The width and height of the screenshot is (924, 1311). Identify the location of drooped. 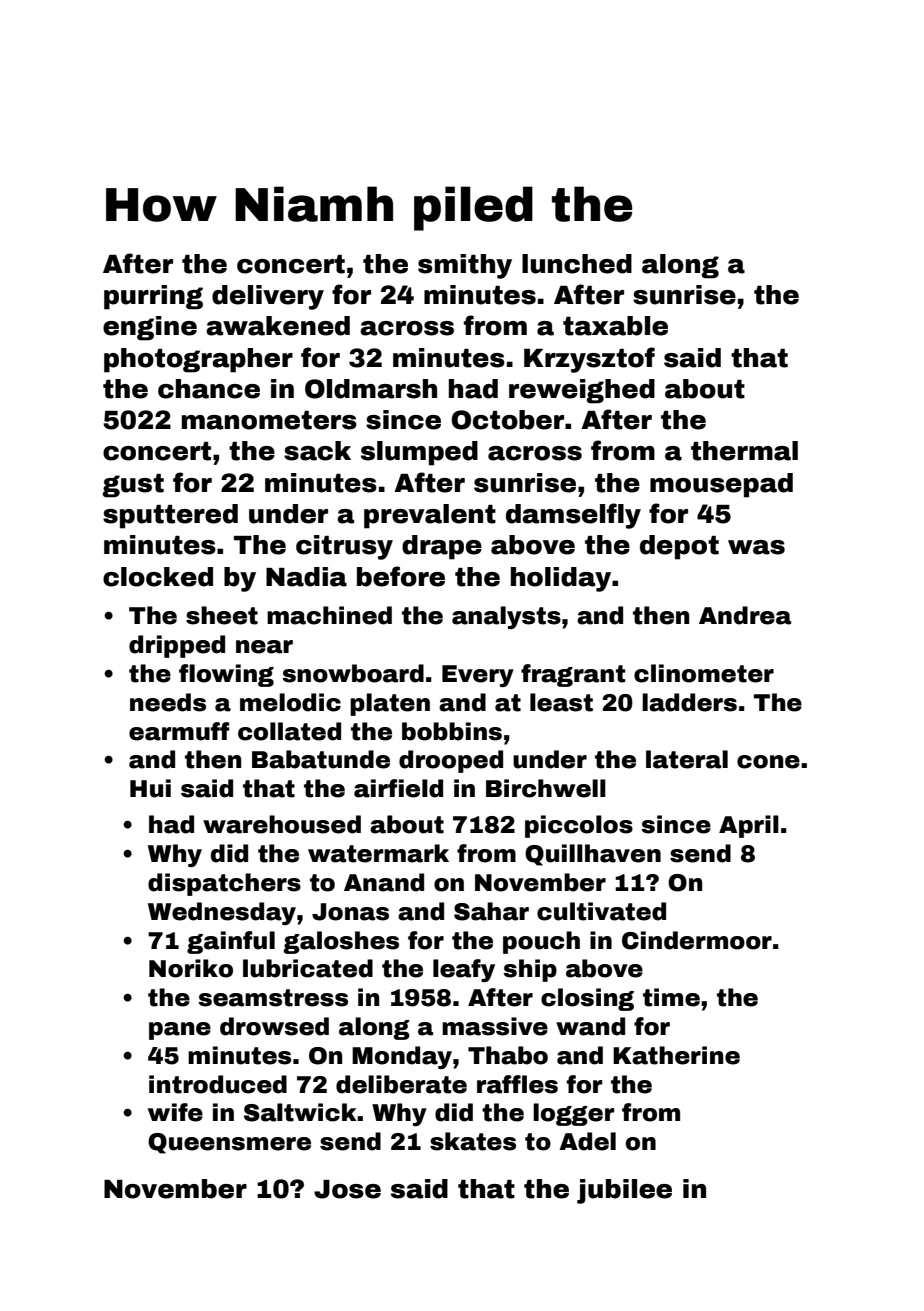
(451, 761).
